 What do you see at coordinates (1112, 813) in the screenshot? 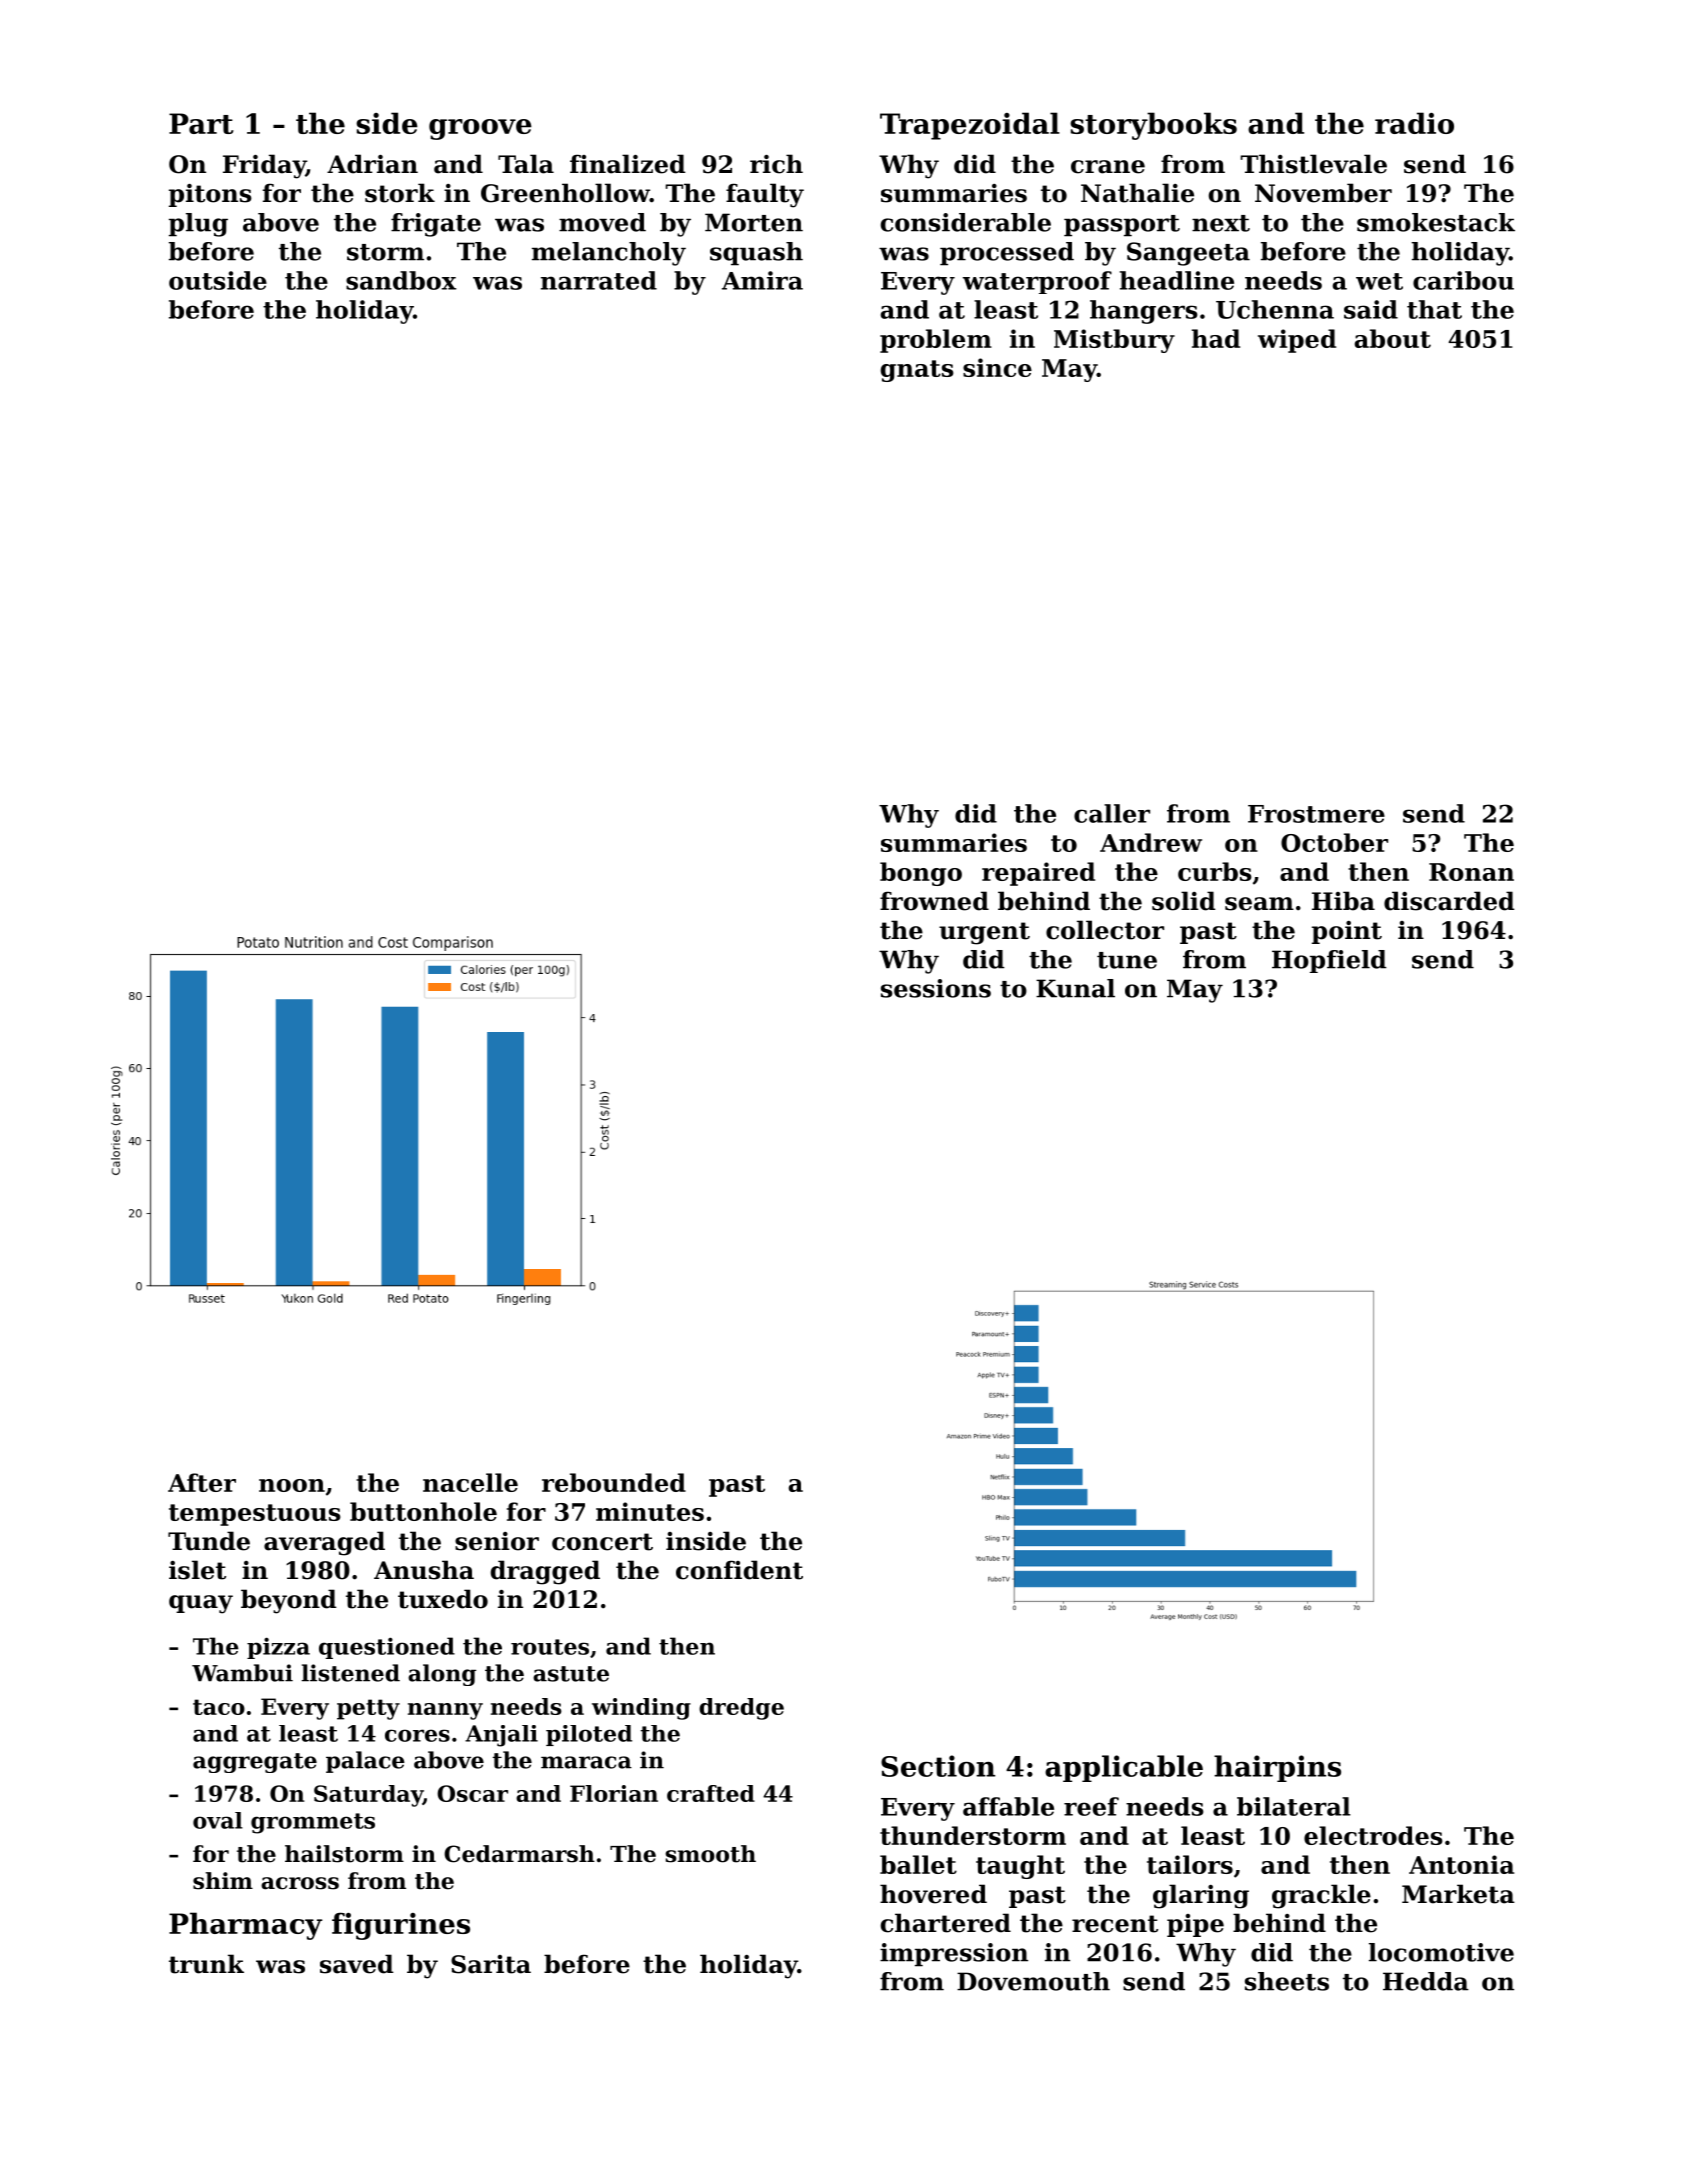
I see `caller` at bounding box center [1112, 813].
